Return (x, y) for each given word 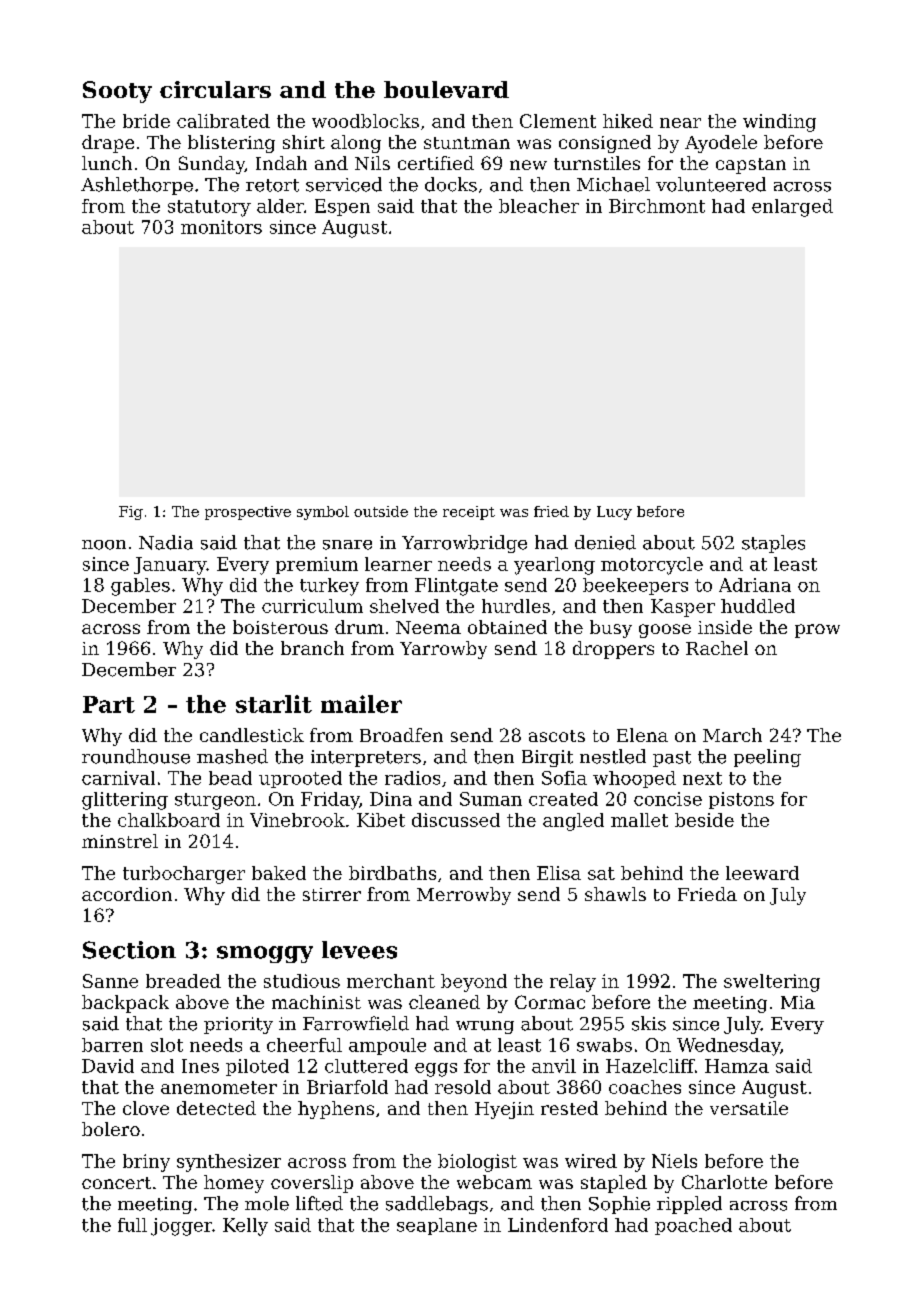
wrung (485, 1027)
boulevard (446, 89)
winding (779, 123)
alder (280, 206)
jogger (181, 1227)
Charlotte (724, 1182)
